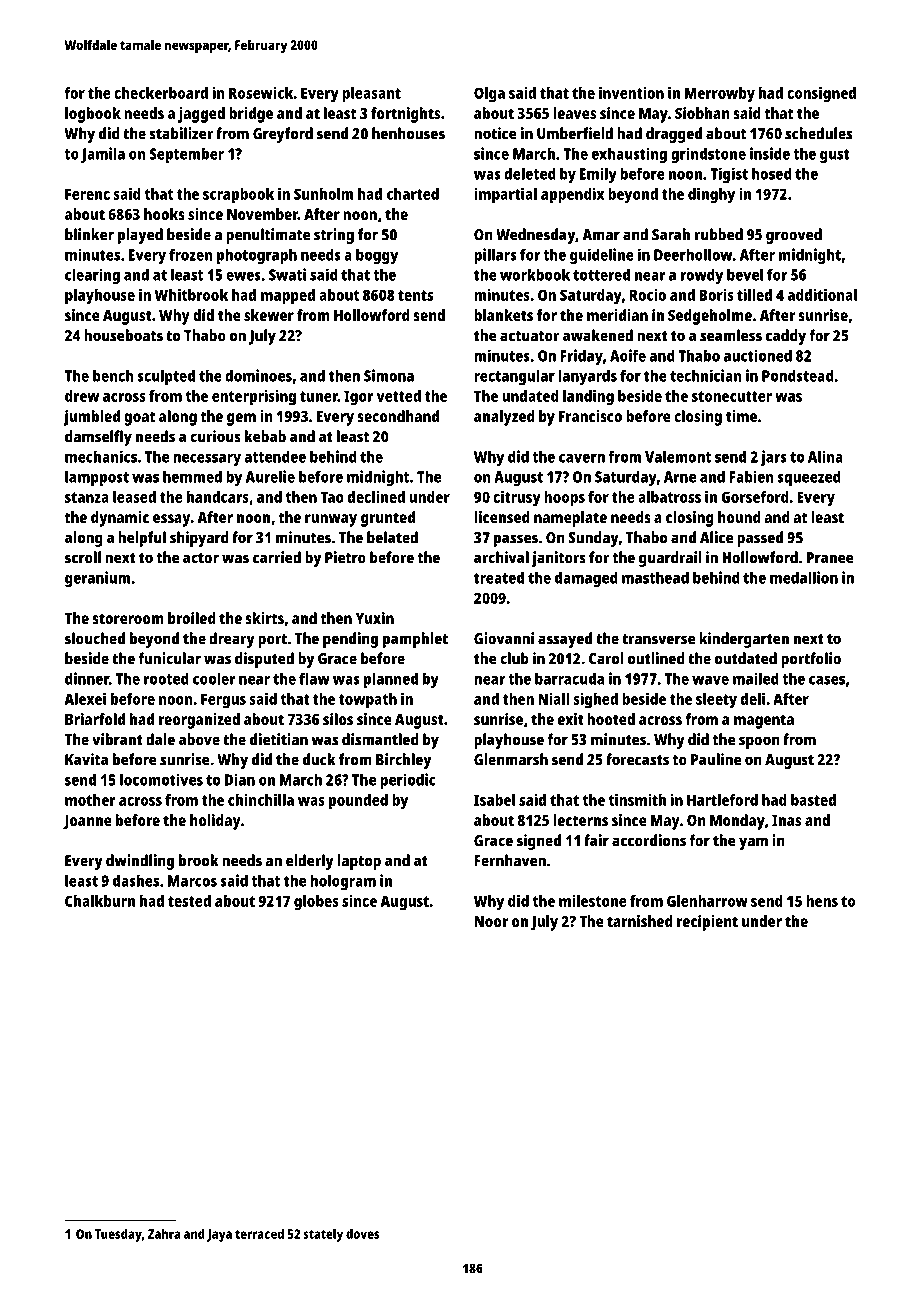  Describe the element at coordinates (581, 357) in the image. I see `Friday` at that location.
